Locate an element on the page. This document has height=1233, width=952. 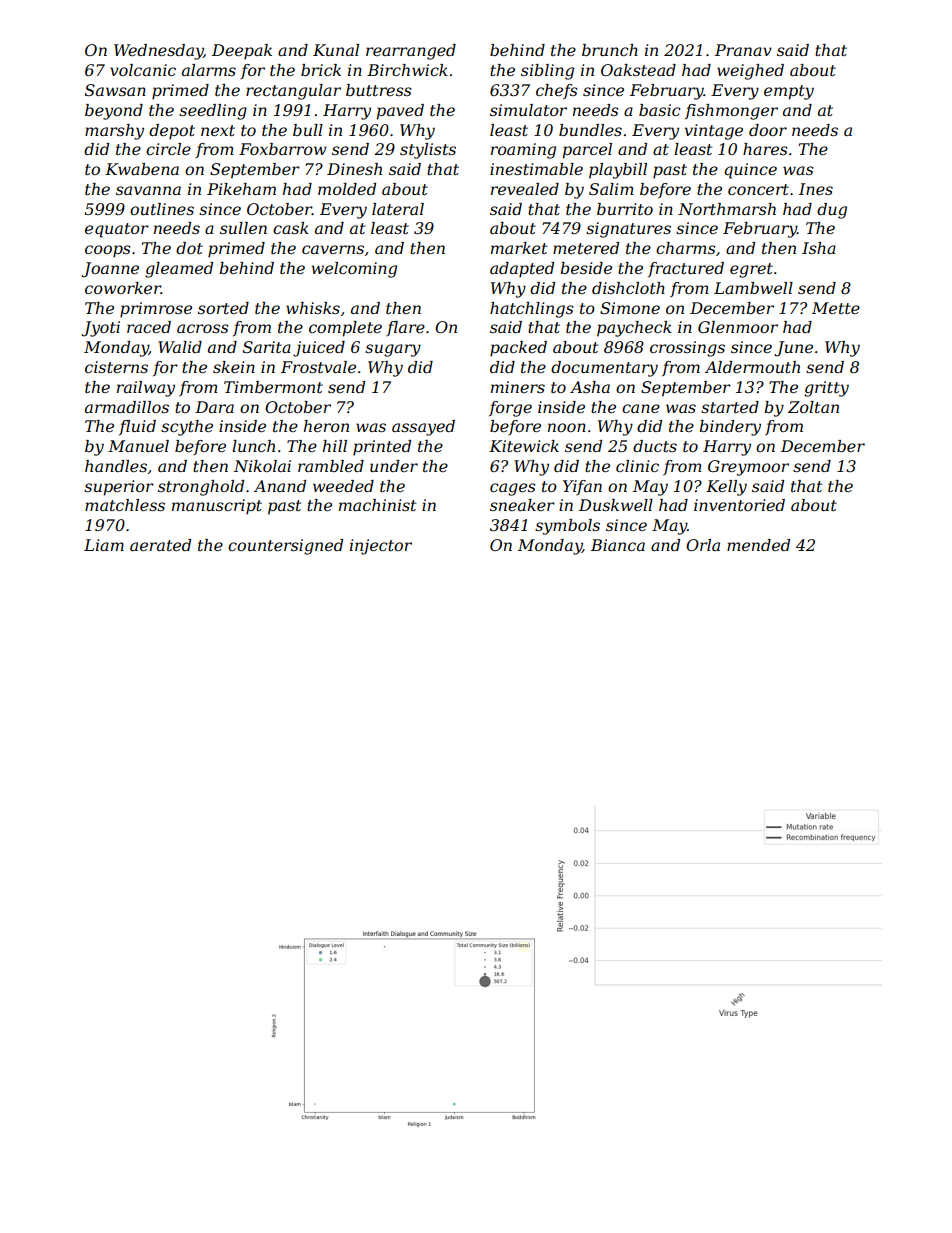
volcanic is located at coordinates (143, 70).
